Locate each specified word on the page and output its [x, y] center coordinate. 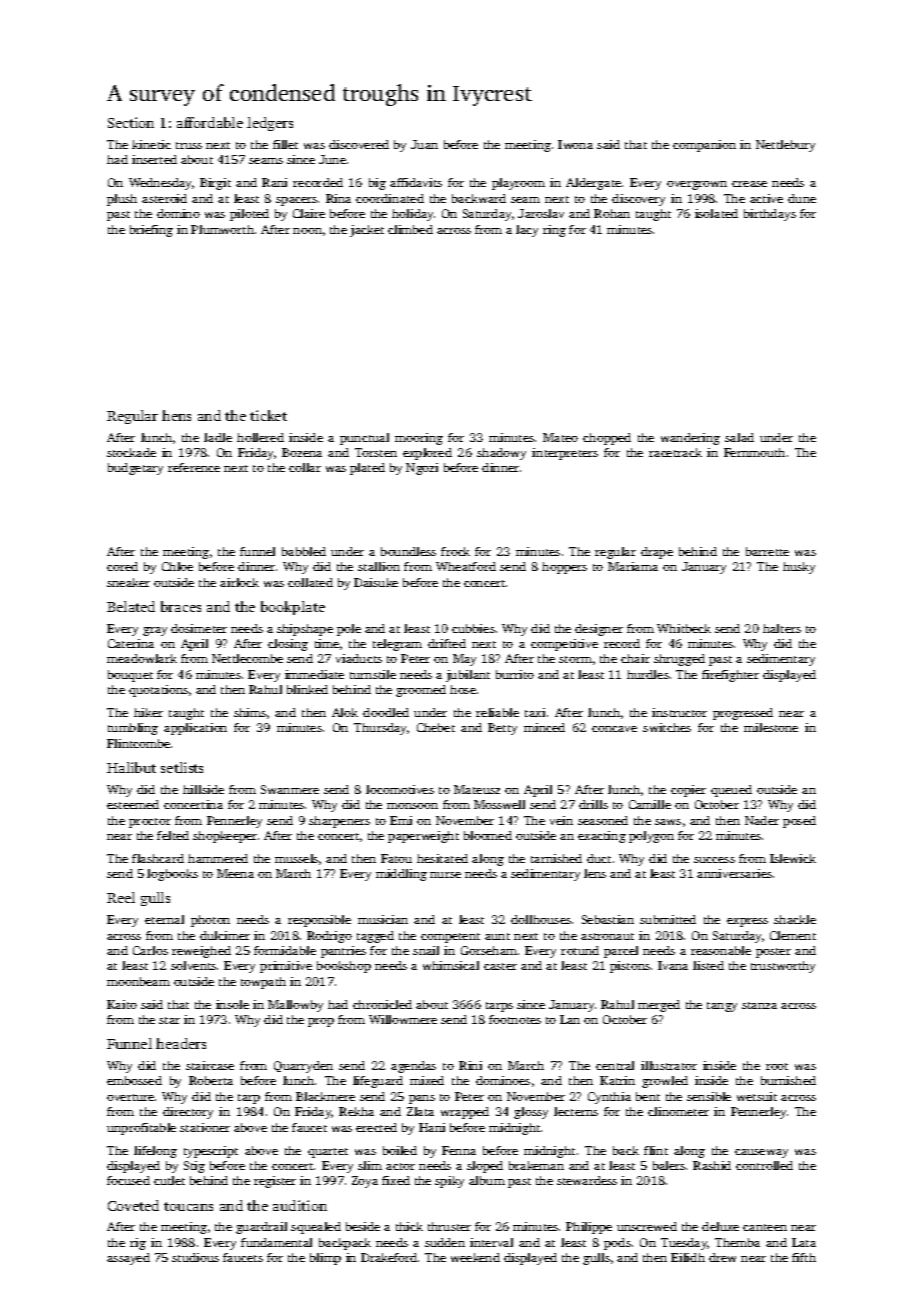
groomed [421, 691]
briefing [151, 231]
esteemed [133, 804]
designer [599, 630]
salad [739, 437]
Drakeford [389, 1257]
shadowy [501, 454]
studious [195, 1257]
